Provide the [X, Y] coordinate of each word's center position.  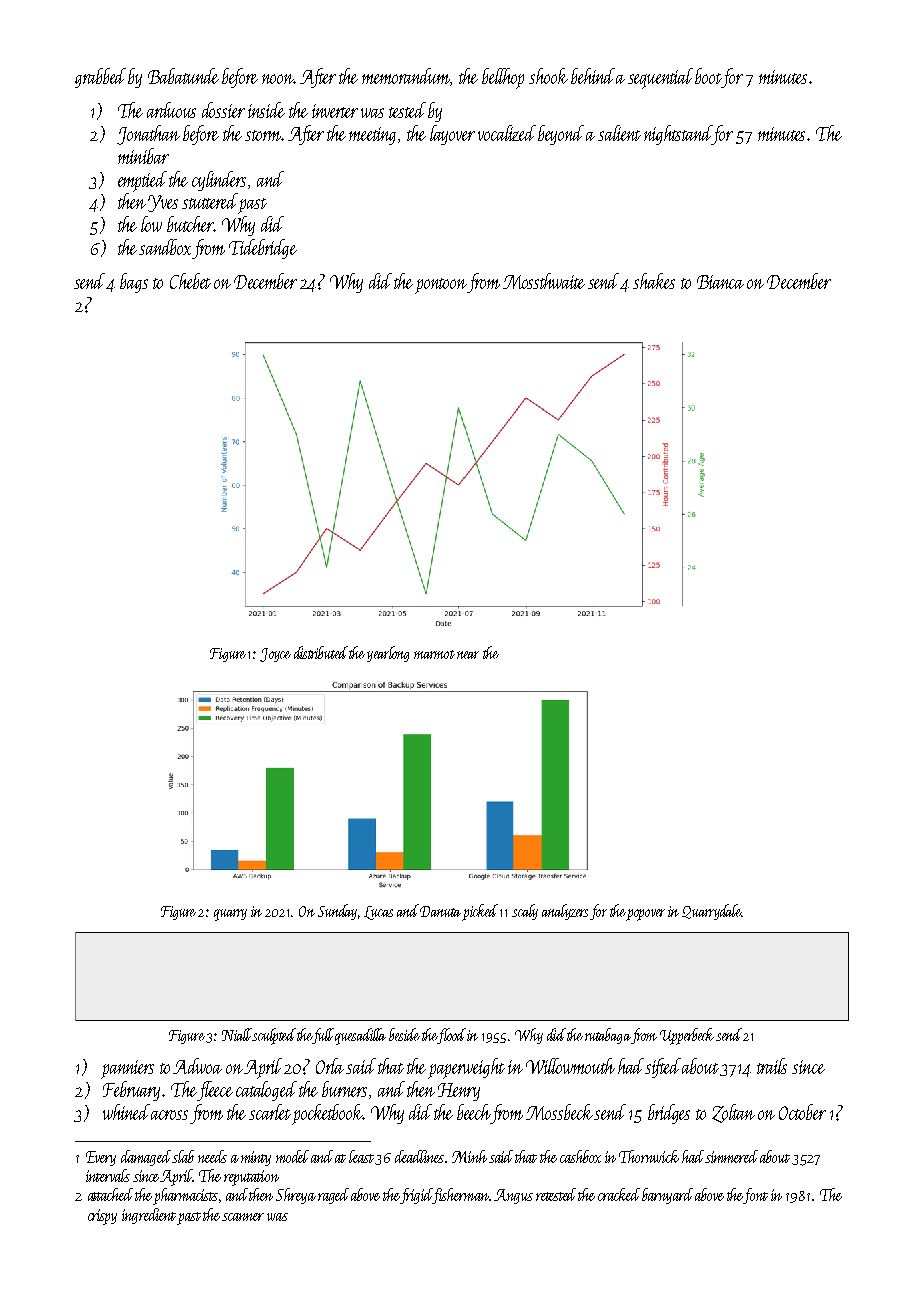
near [468, 655]
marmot [434, 654]
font [756, 1196]
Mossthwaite [544, 281]
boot [708, 76]
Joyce [275, 655]
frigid [417, 1196]
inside [266, 110]
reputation [251, 1178]
